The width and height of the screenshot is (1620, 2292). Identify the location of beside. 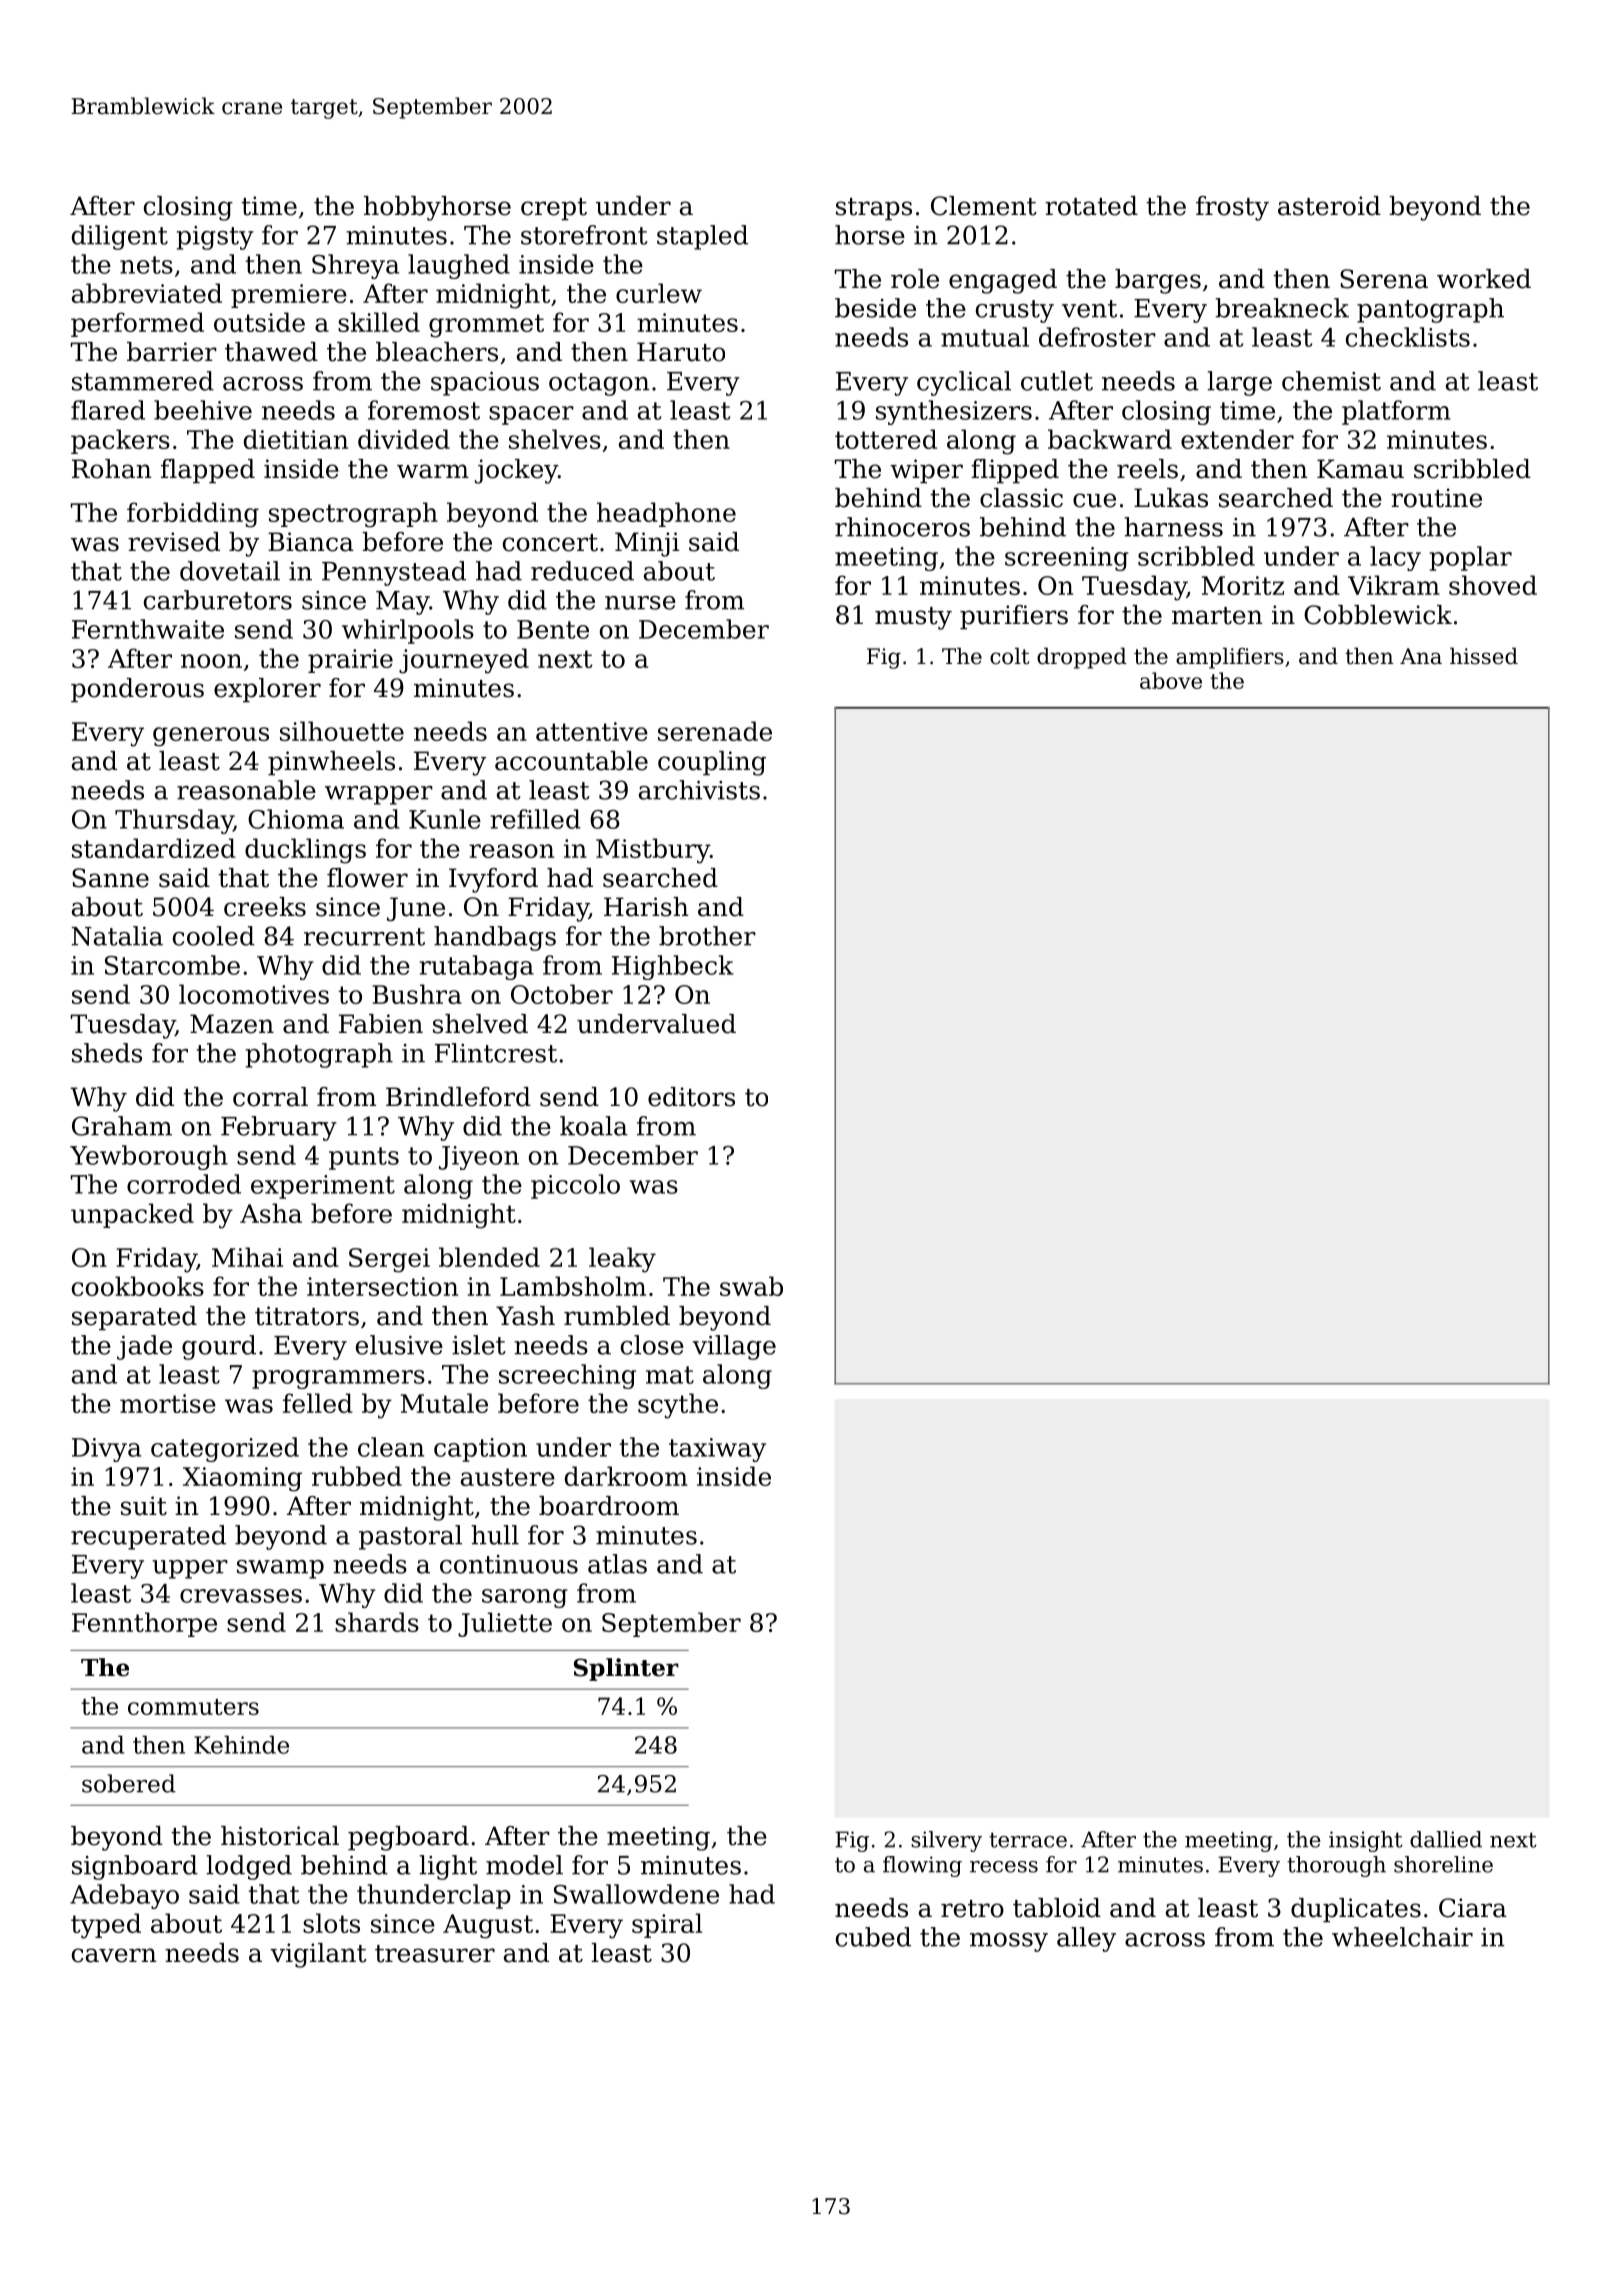
(875, 308).
